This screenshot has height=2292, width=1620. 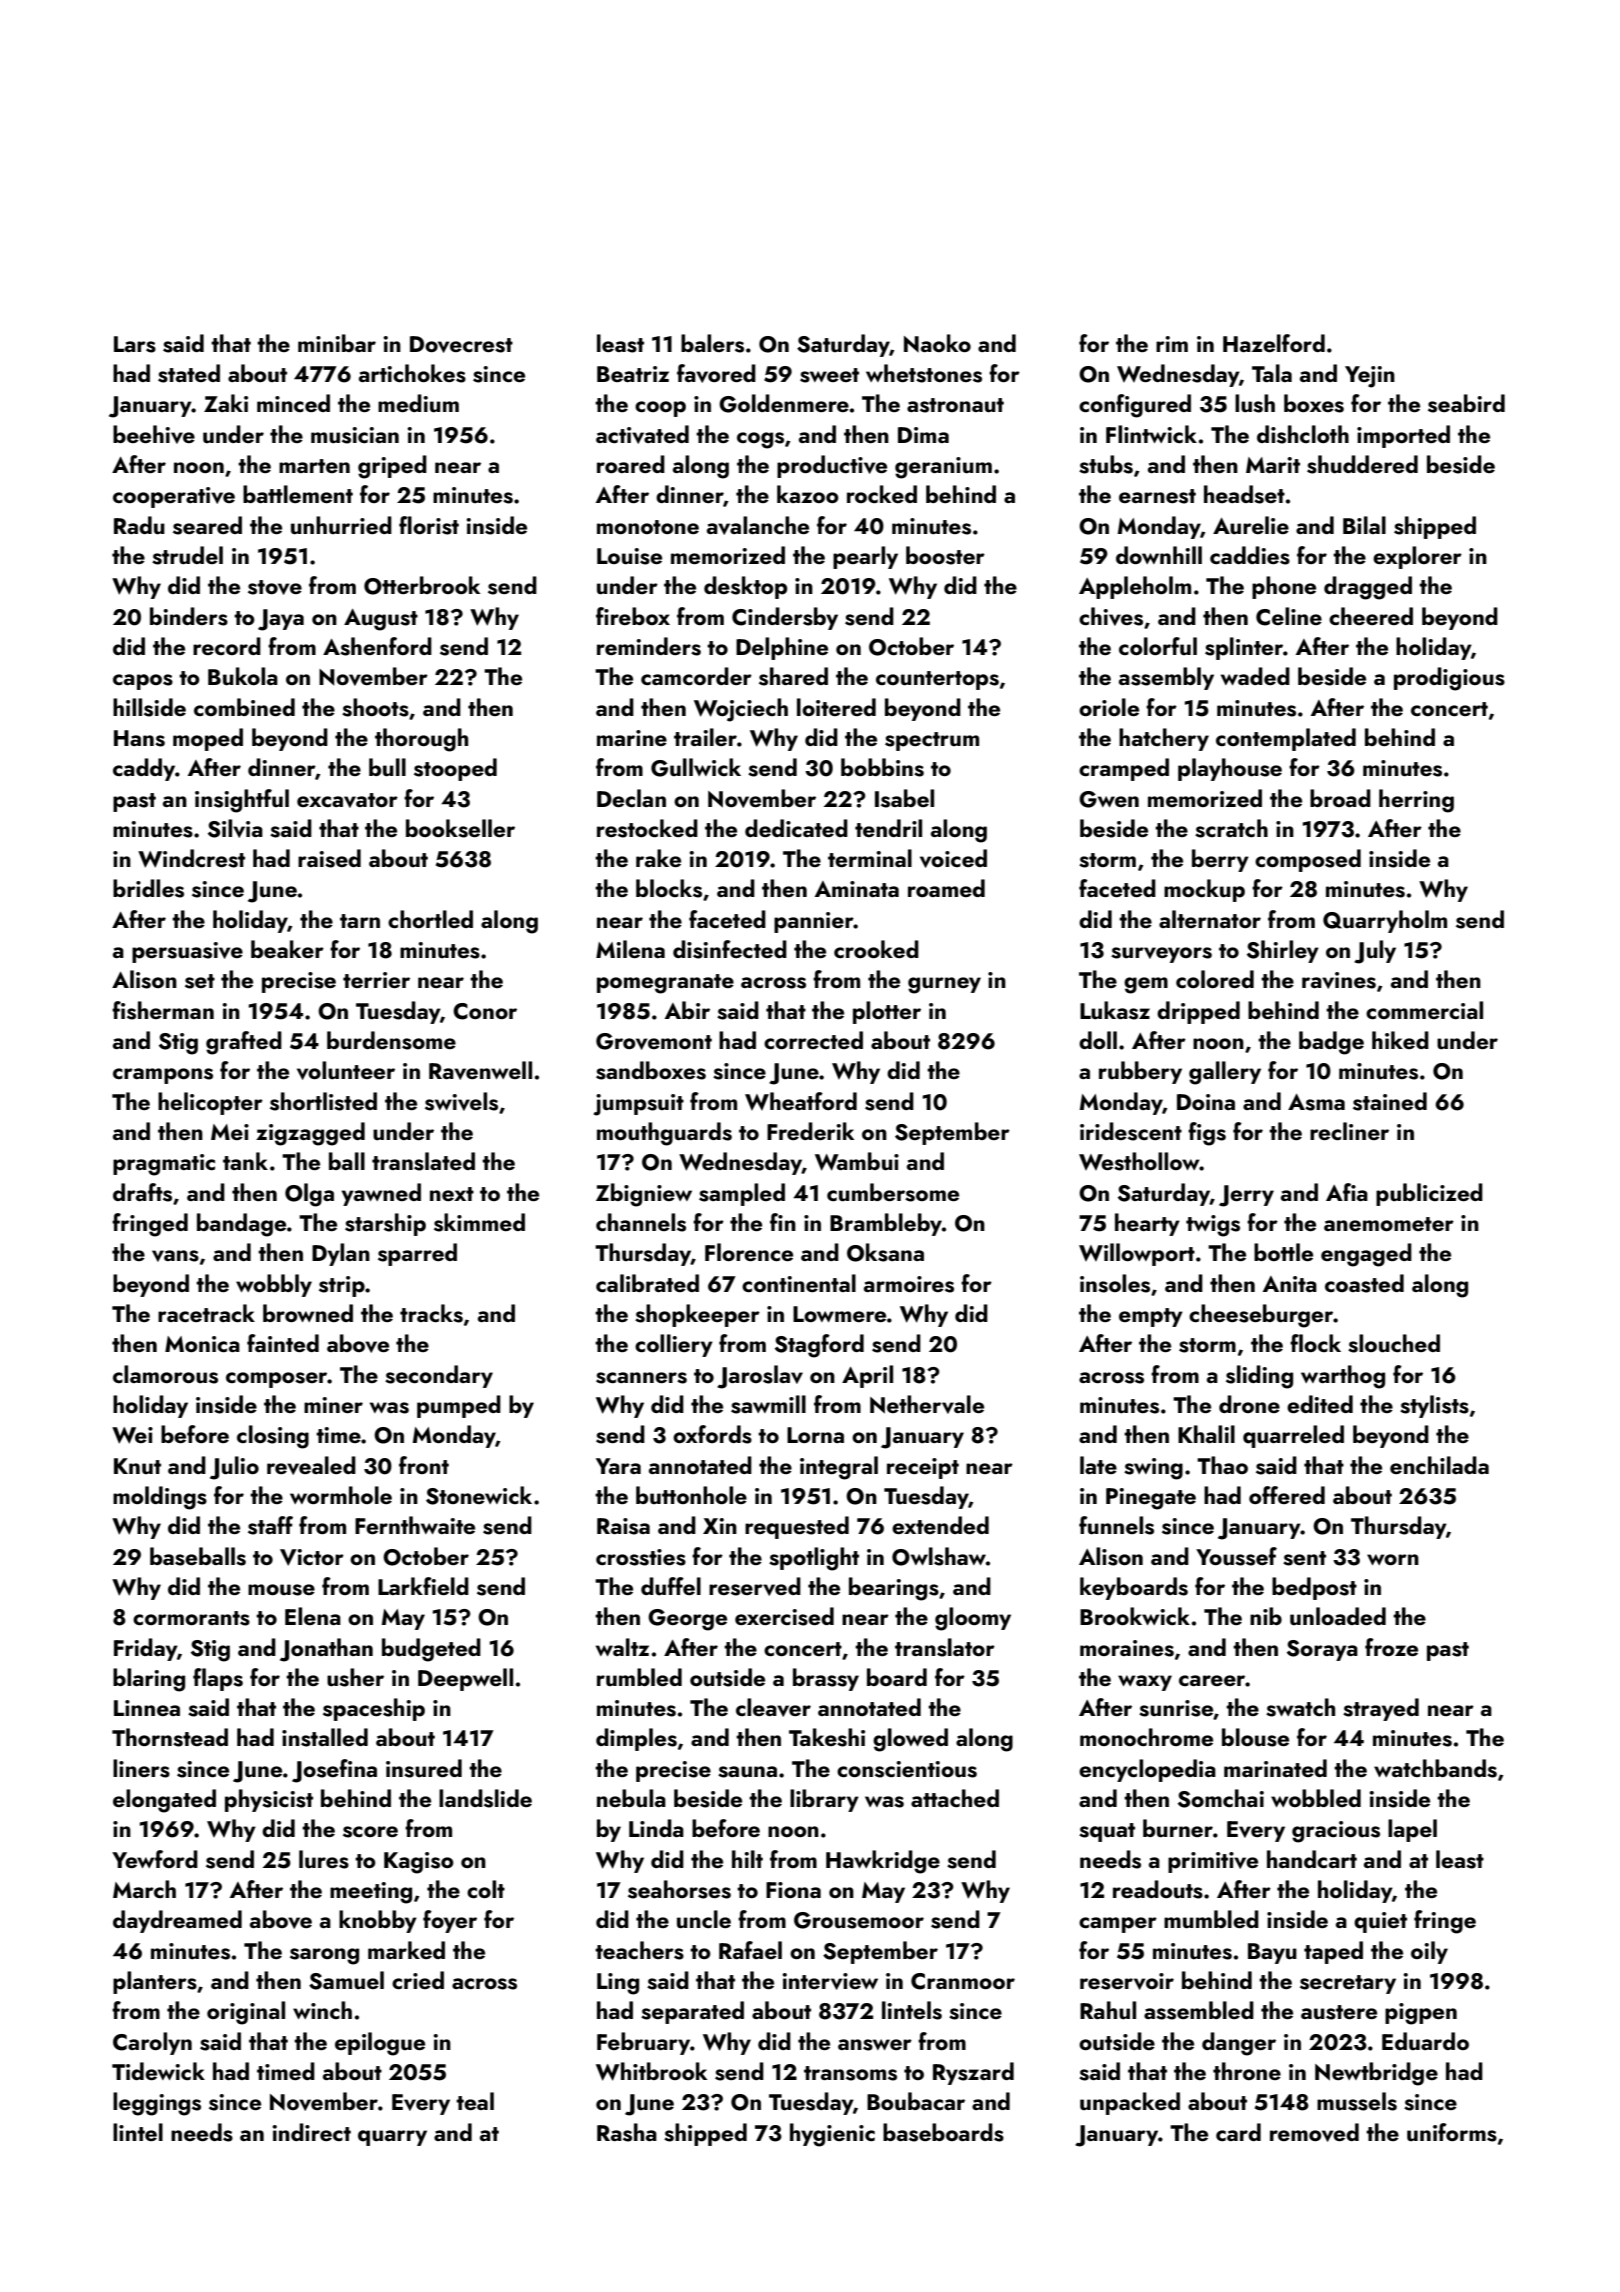 What do you see at coordinates (1364, 1283) in the screenshot?
I see `coasted` at bounding box center [1364, 1283].
